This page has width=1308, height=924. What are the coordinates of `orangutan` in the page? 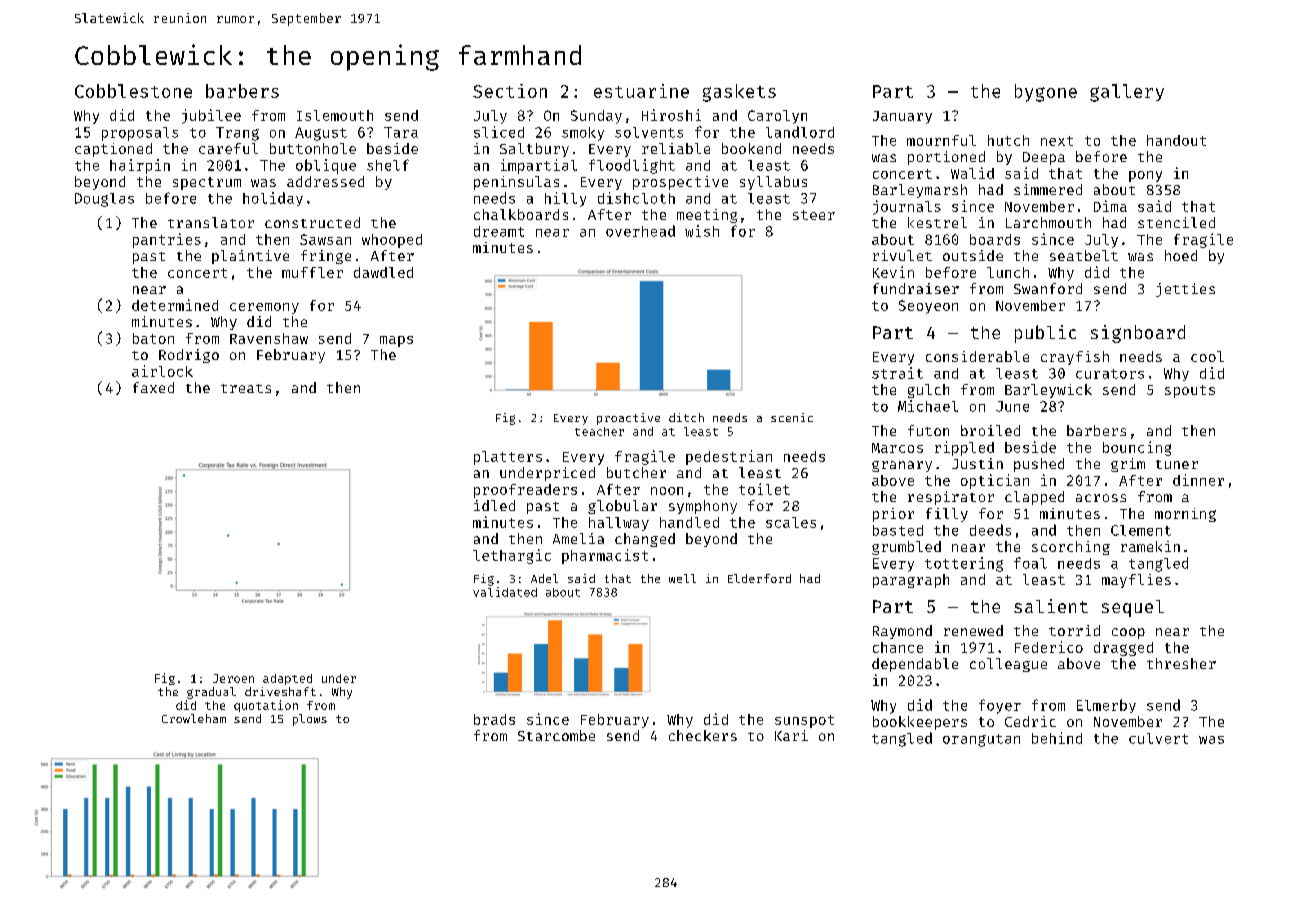 It's located at (981, 740).
